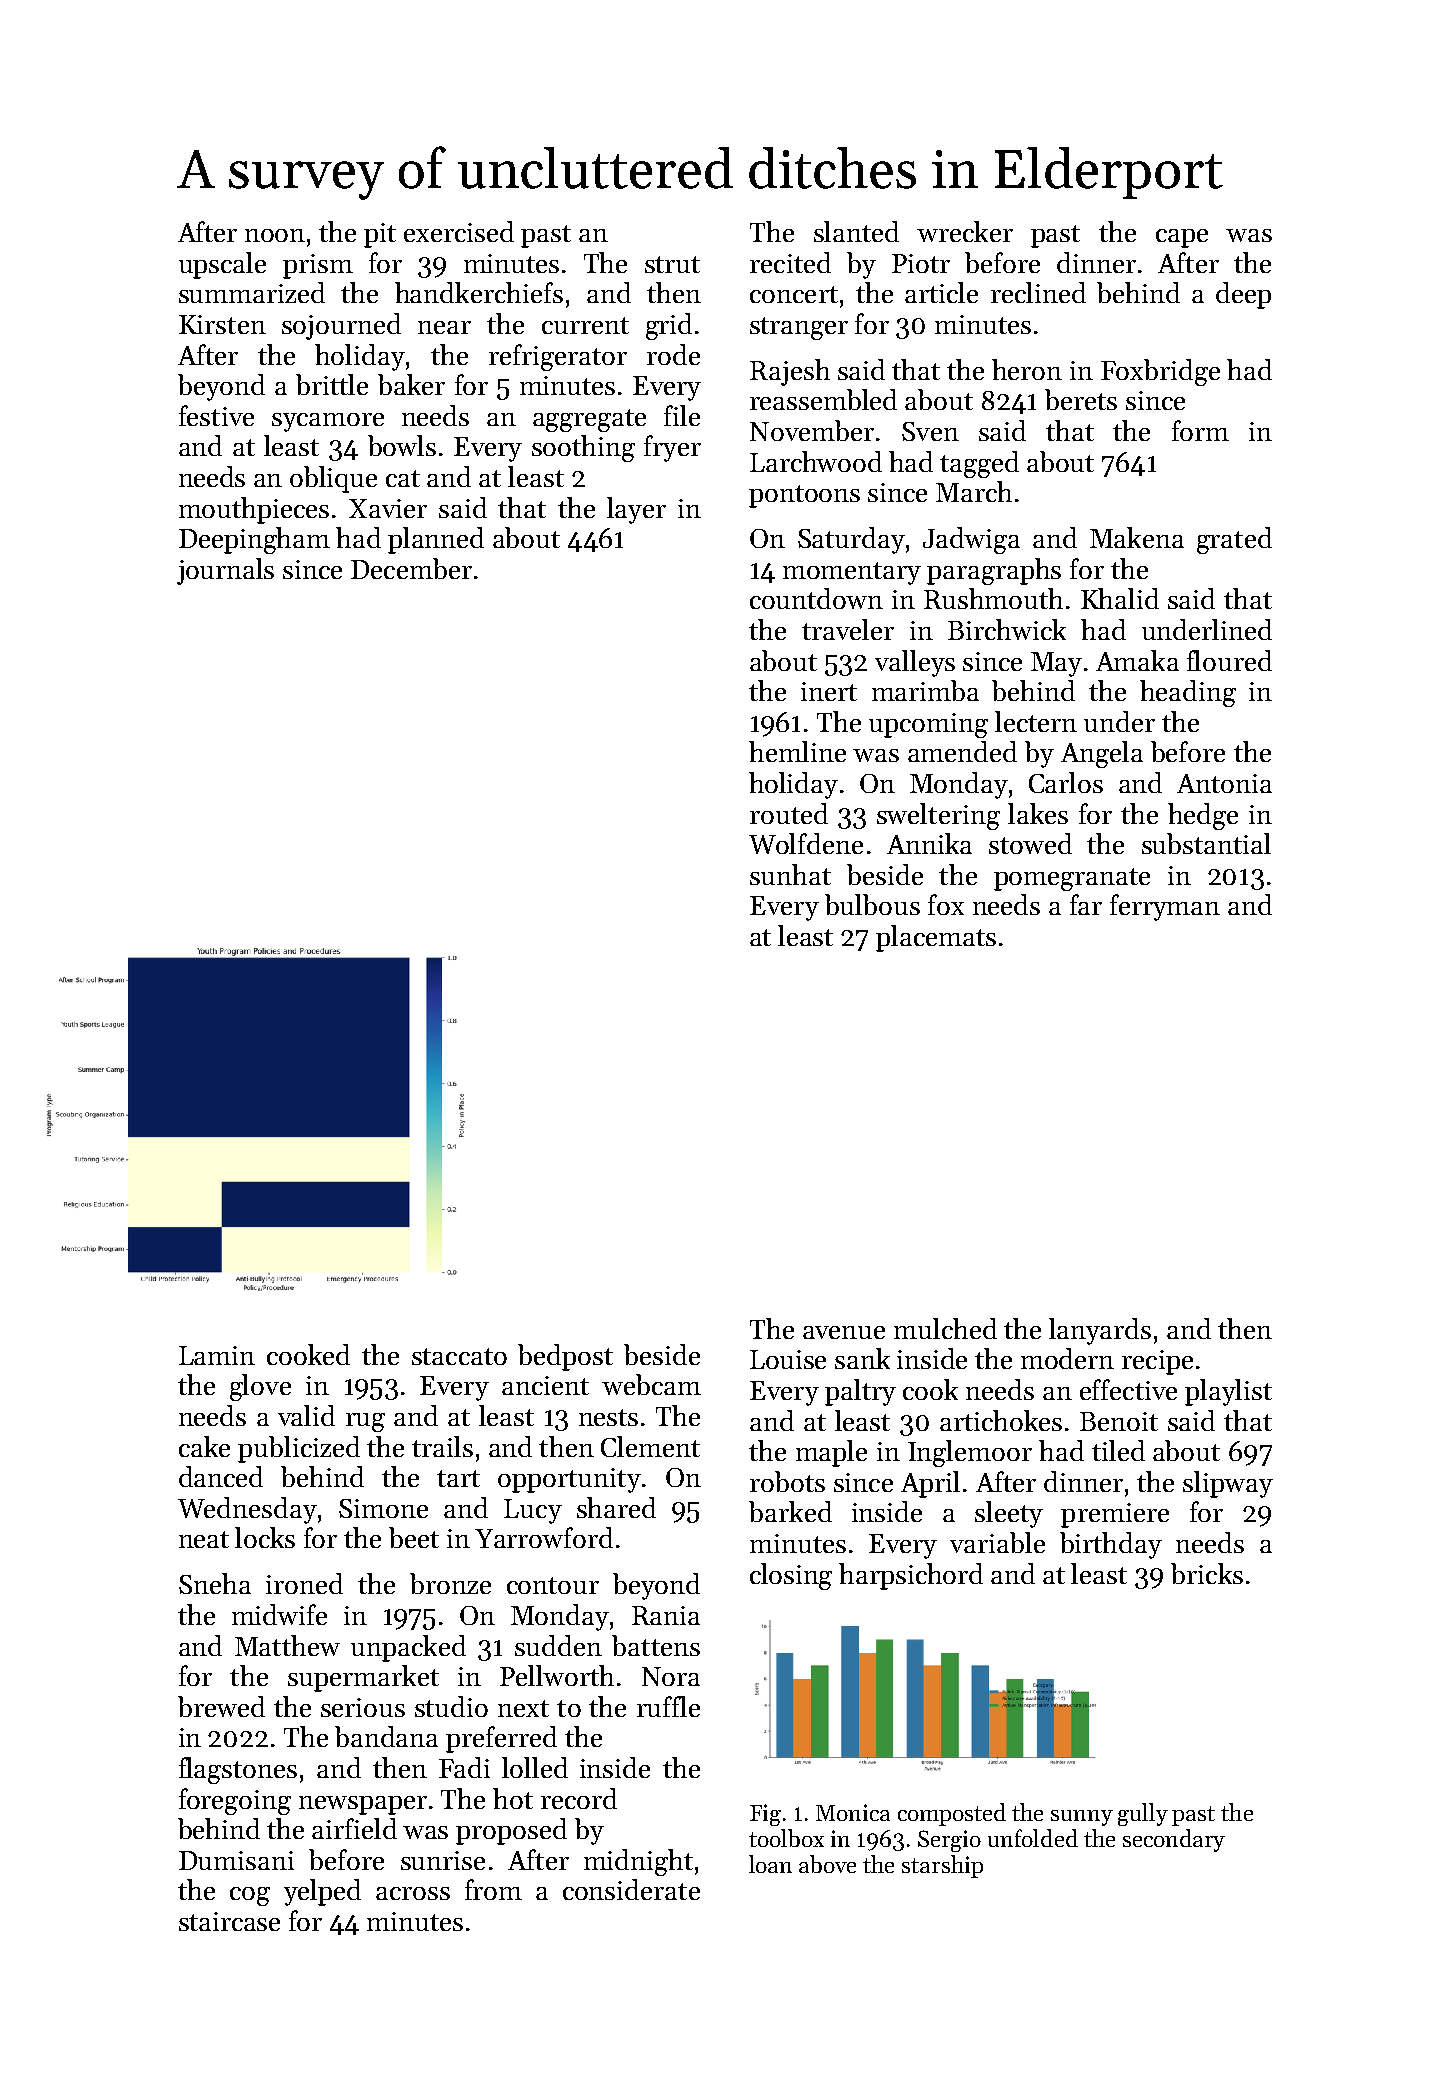 The image size is (1450, 2100). What do you see at coordinates (1234, 540) in the screenshot?
I see `grated` at bounding box center [1234, 540].
